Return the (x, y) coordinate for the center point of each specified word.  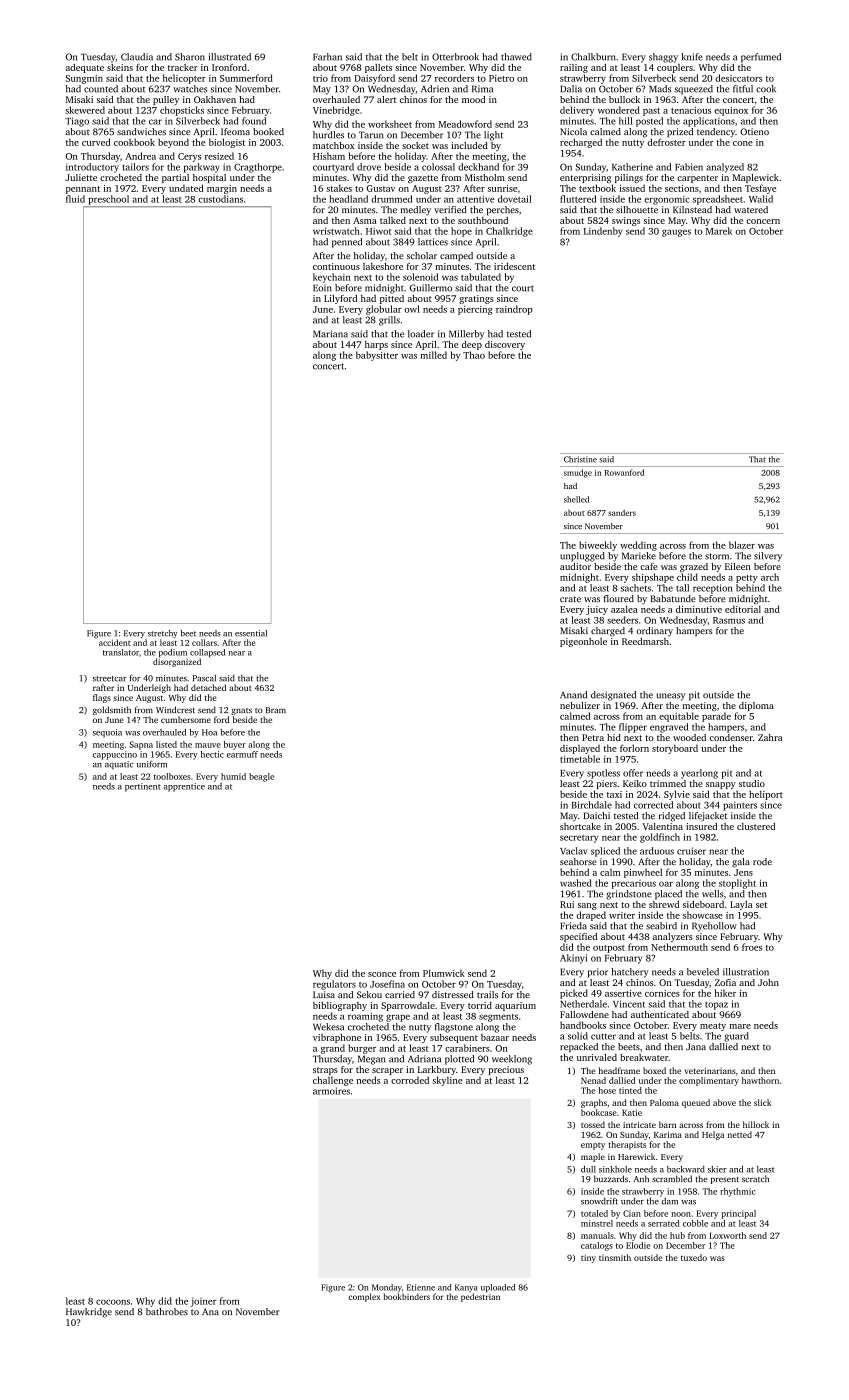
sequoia (107, 733)
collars (204, 642)
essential (251, 633)
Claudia (137, 57)
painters (740, 806)
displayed (580, 749)
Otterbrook (455, 57)
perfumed (761, 58)
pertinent (143, 787)
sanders (622, 513)
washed (576, 883)
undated (186, 188)
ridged (672, 817)
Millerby (466, 335)
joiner (204, 1302)
